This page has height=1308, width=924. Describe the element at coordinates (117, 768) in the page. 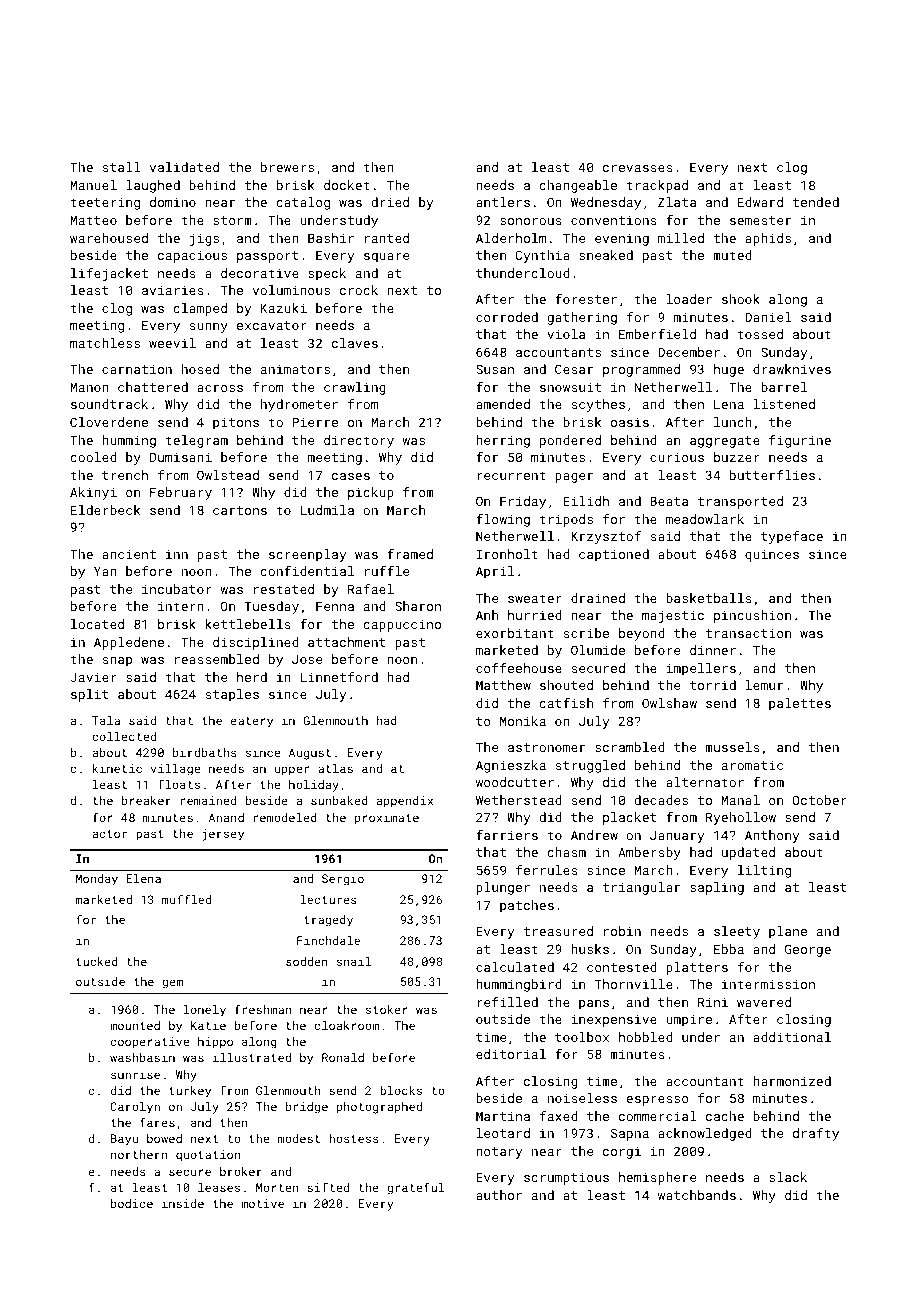

I see `kinetic` at that location.
